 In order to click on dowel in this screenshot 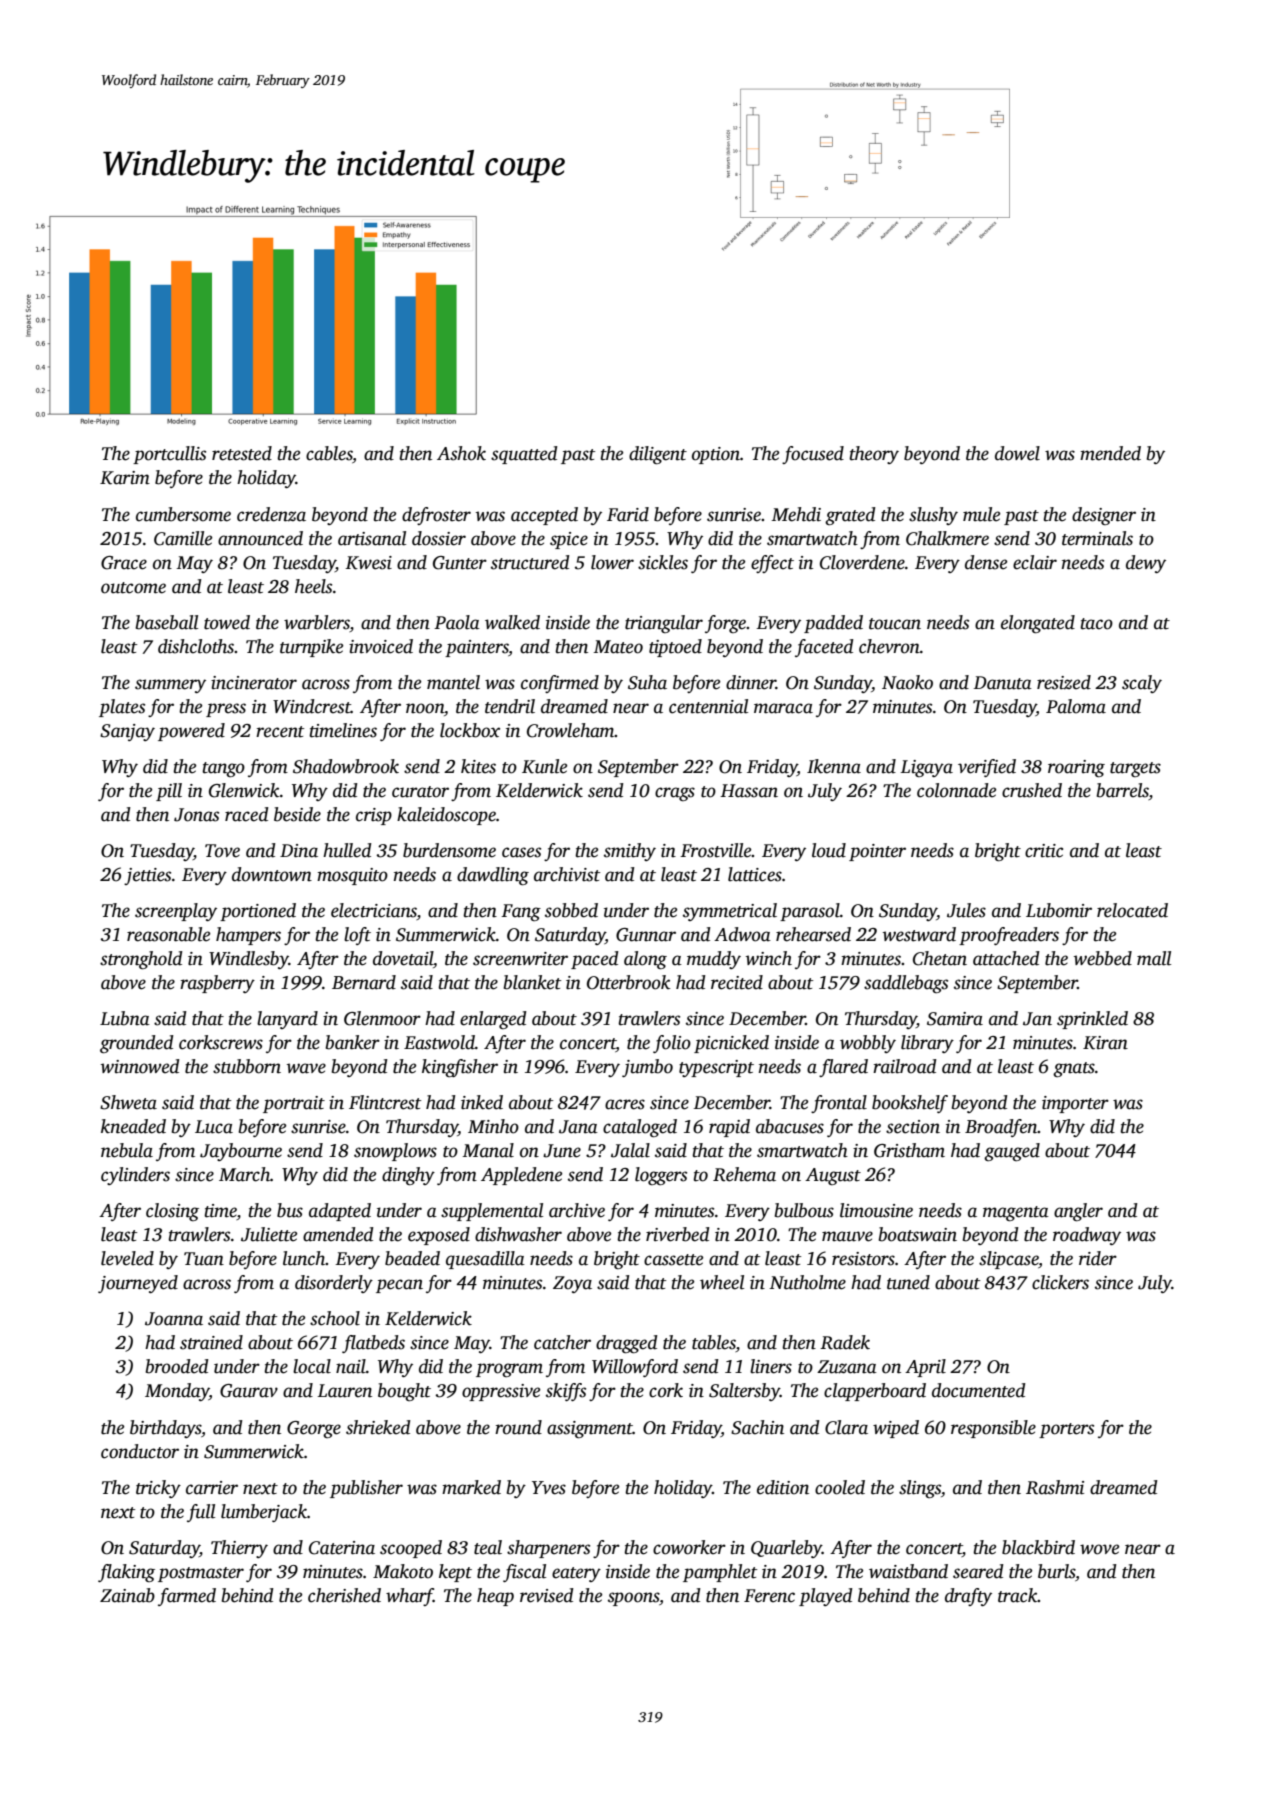, I will do `click(1017, 453)`.
